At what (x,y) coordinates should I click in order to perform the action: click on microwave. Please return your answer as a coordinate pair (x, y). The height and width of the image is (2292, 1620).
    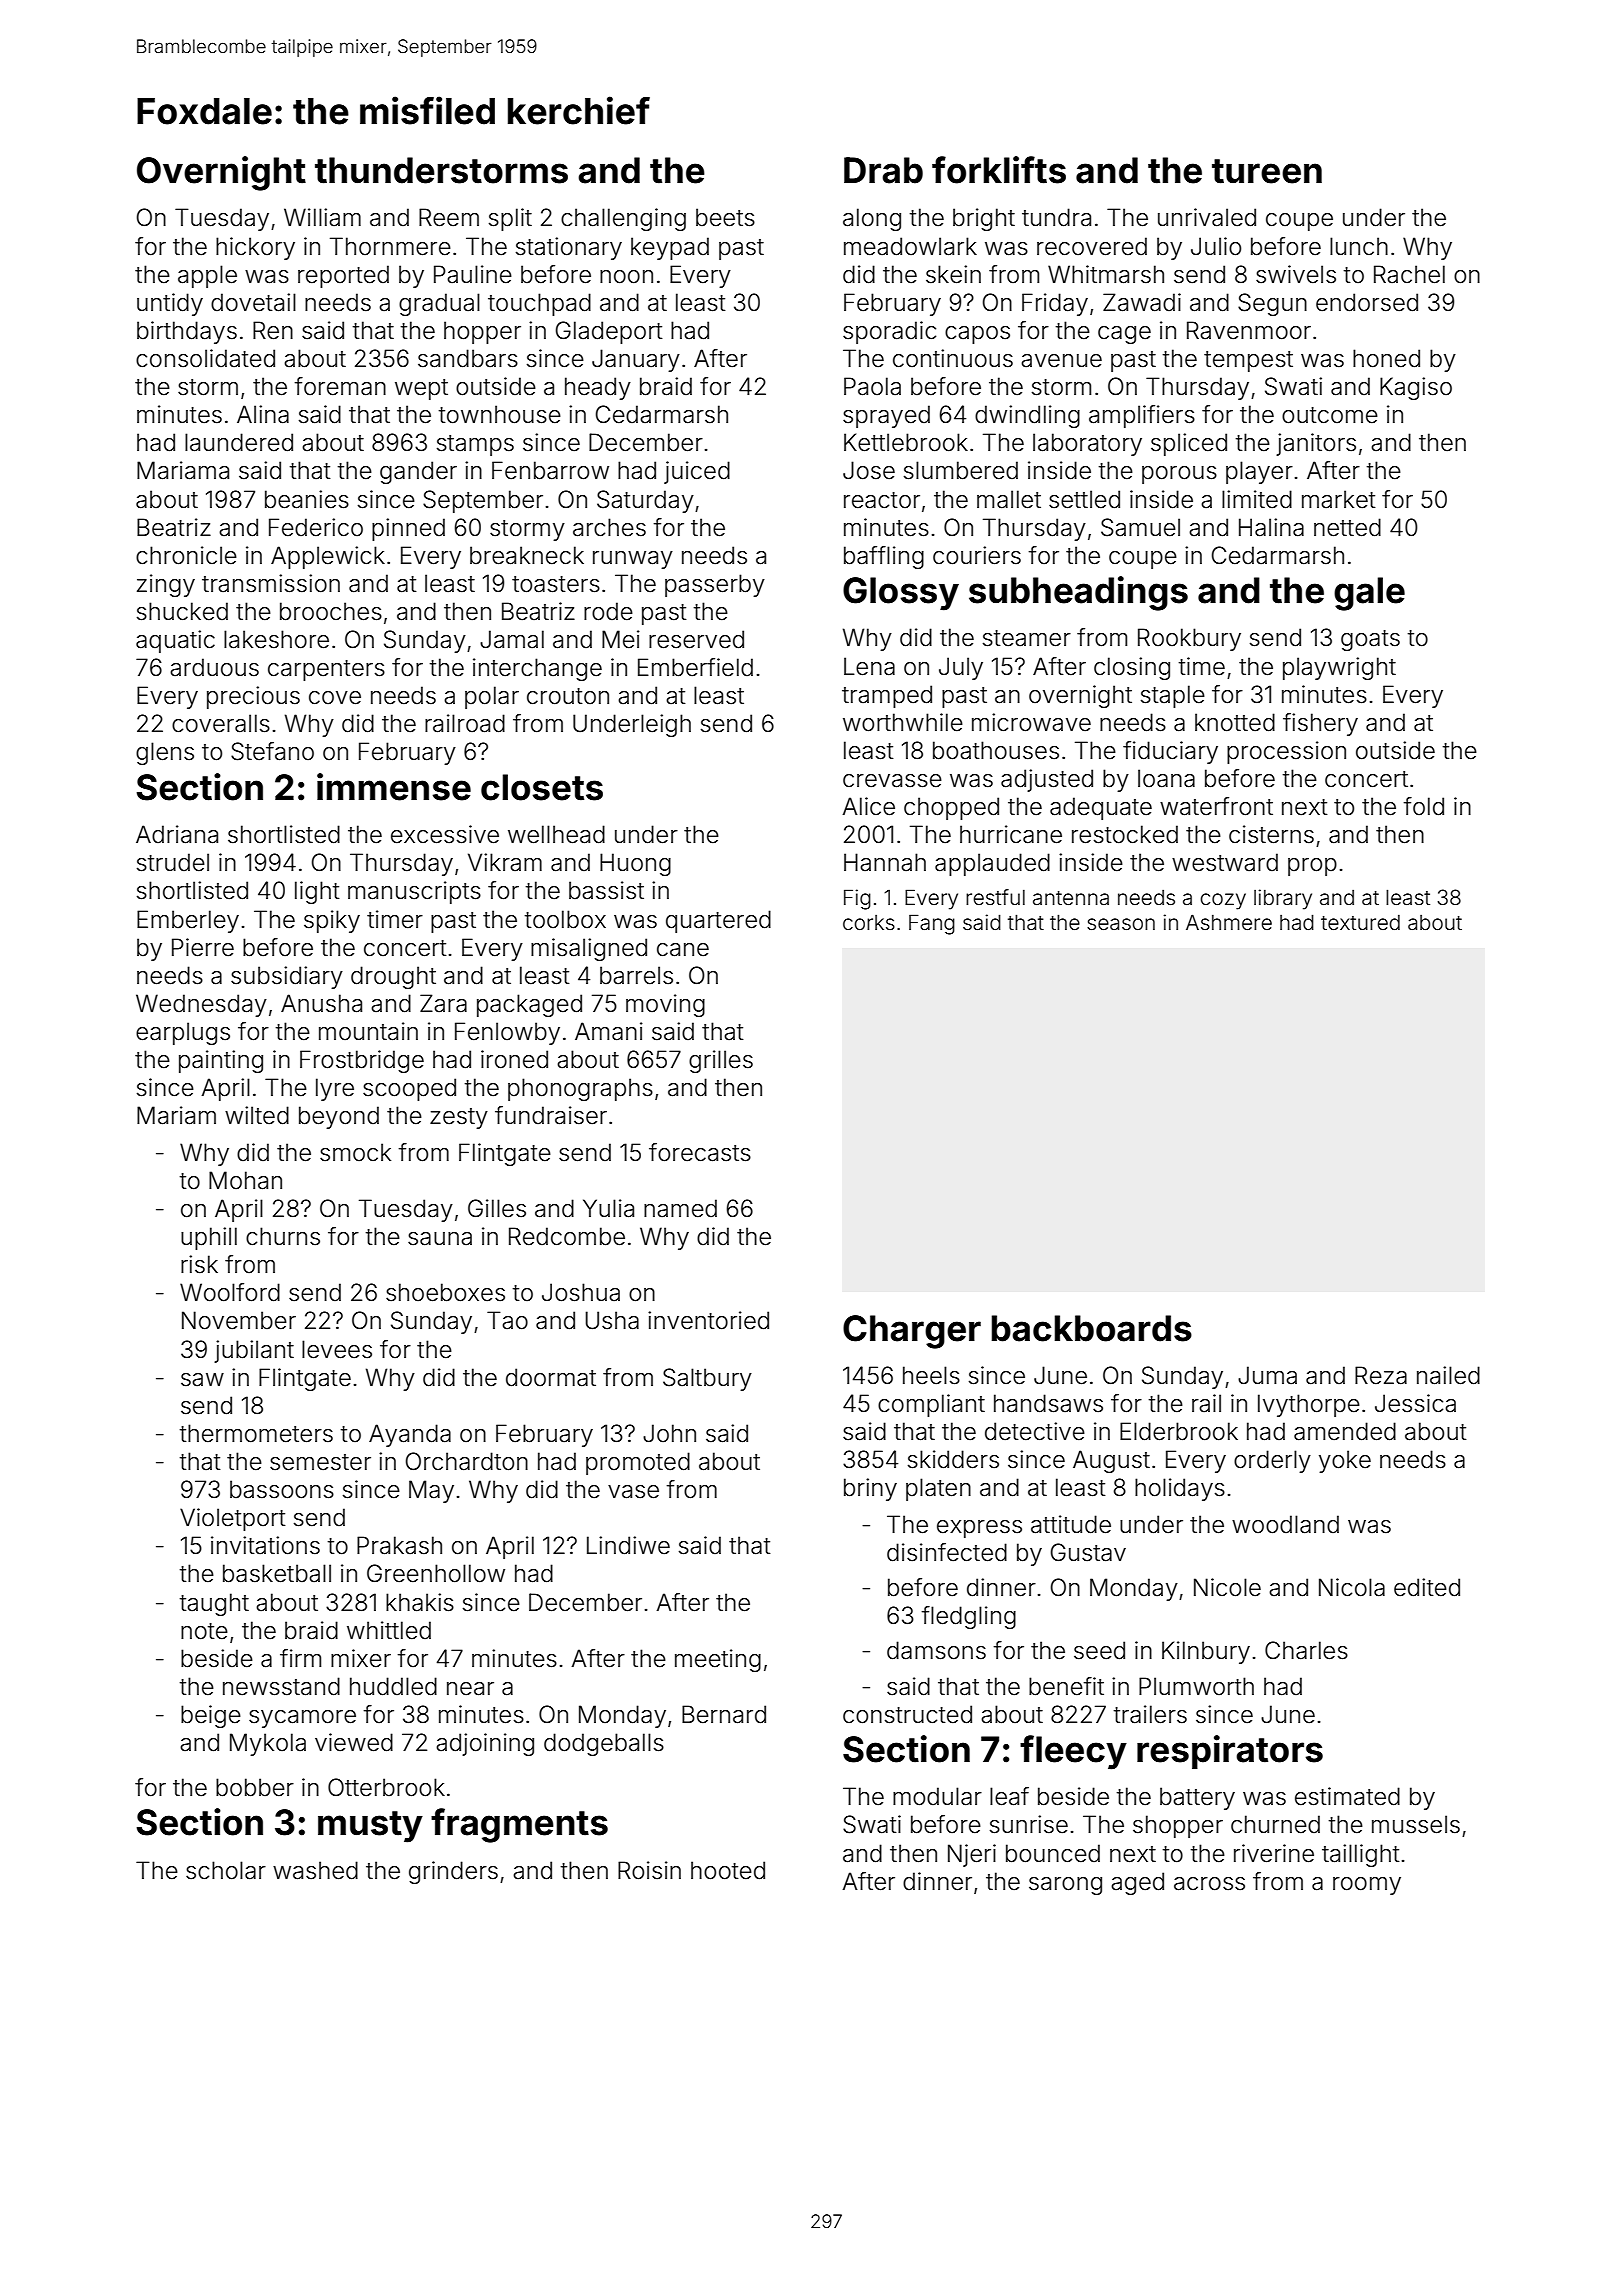
    Looking at the image, I should click on (1031, 722).
